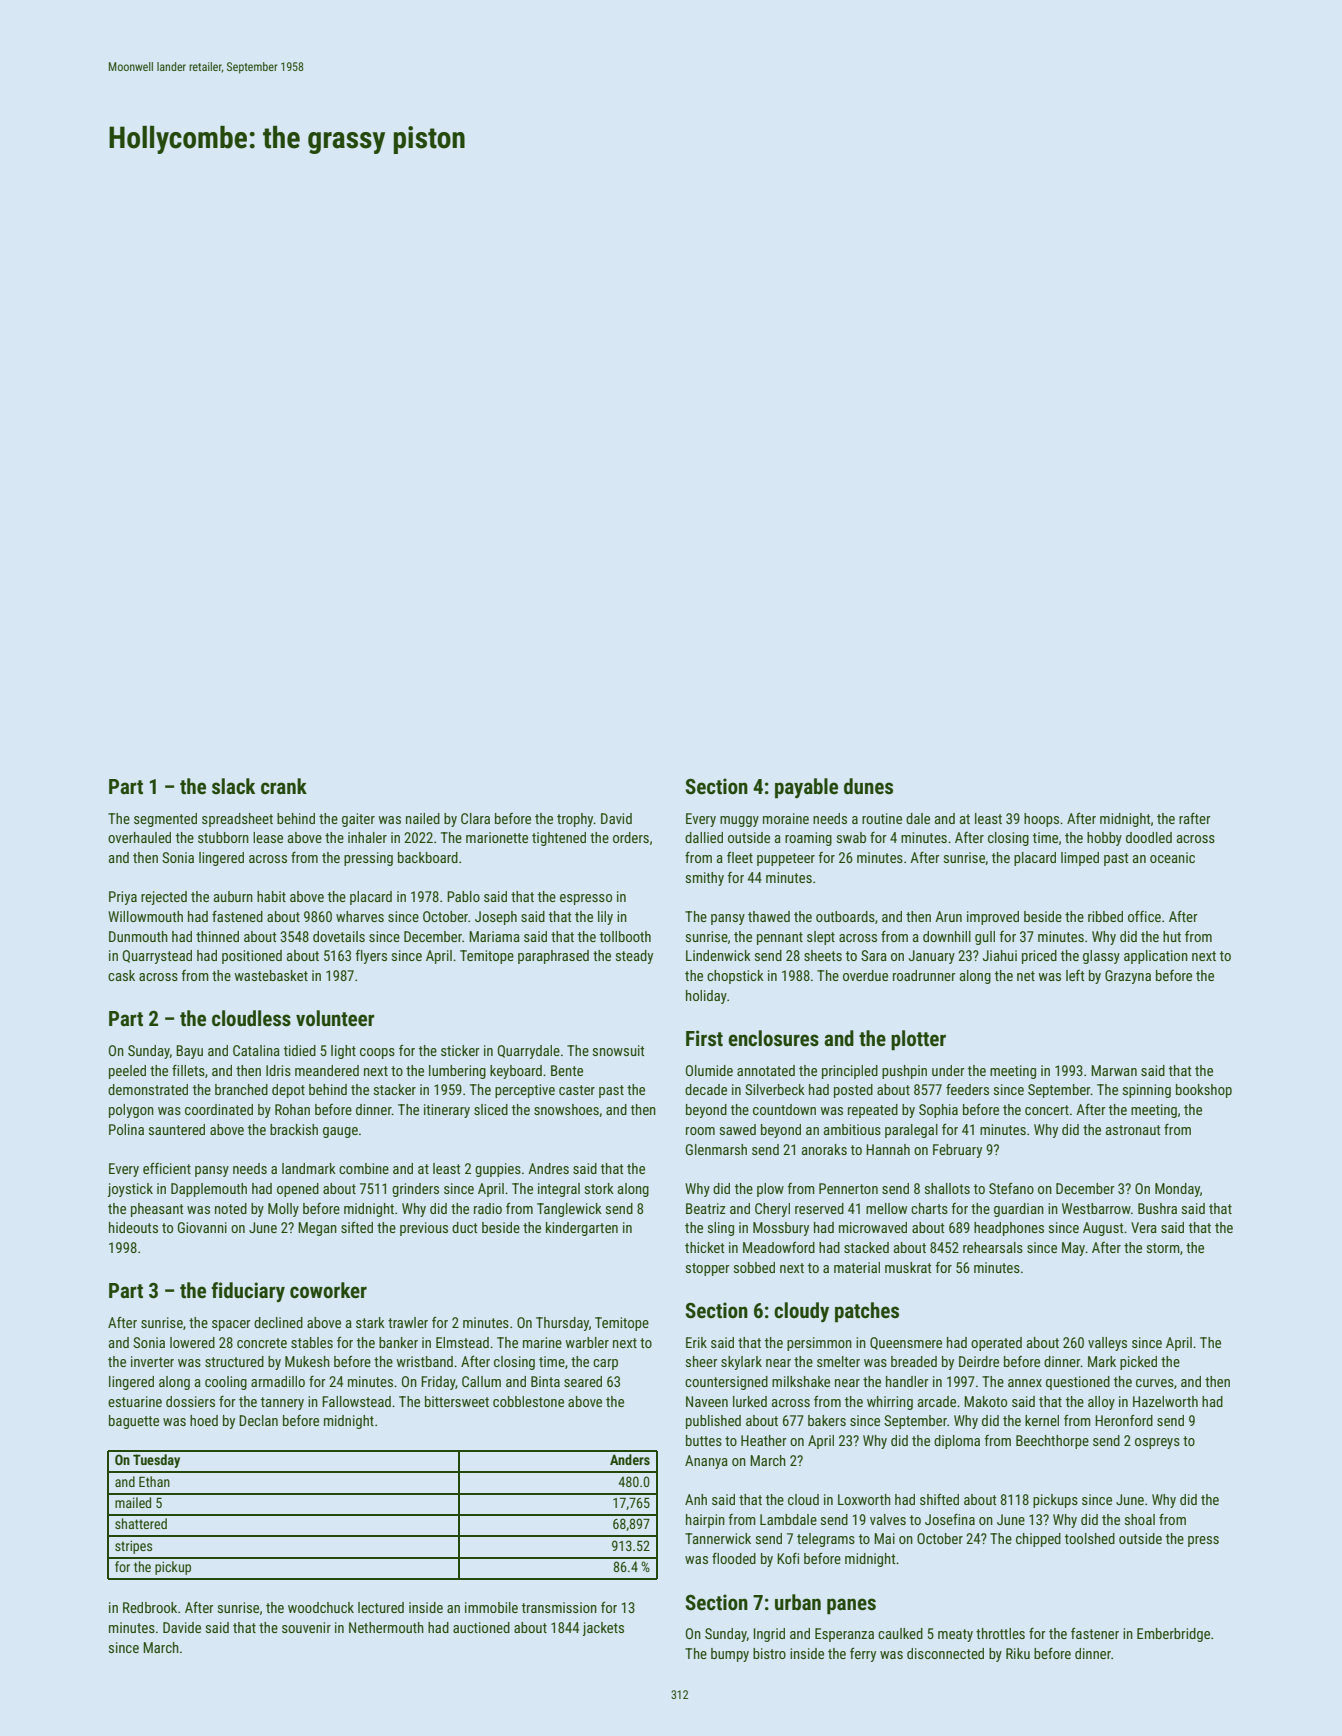  Describe the element at coordinates (730, 1655) in the screenshot. I see `bumpy` at that location.
